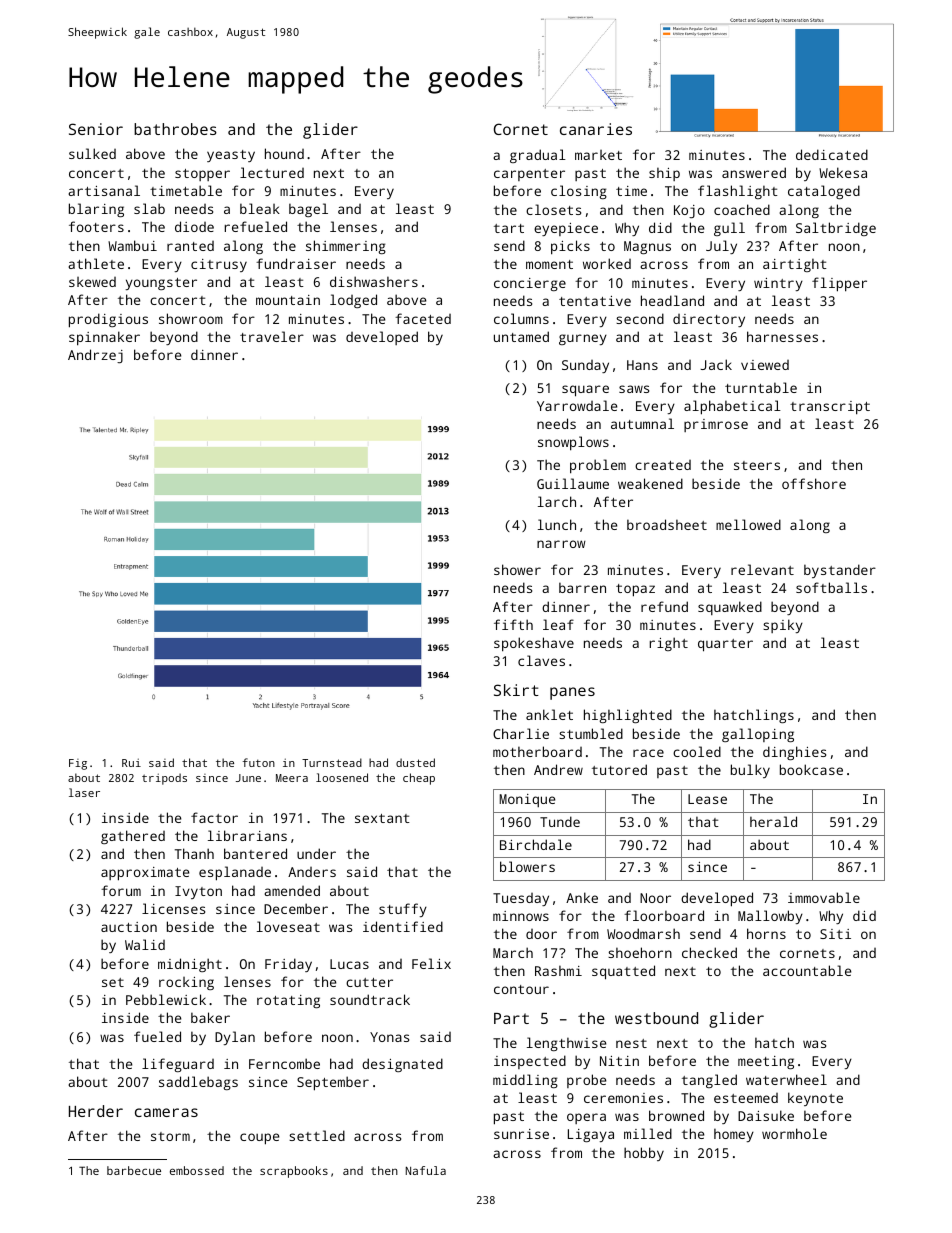 The width and height of the document is (952, 1233). I want to click on bathrobes, so click(175, 129).
